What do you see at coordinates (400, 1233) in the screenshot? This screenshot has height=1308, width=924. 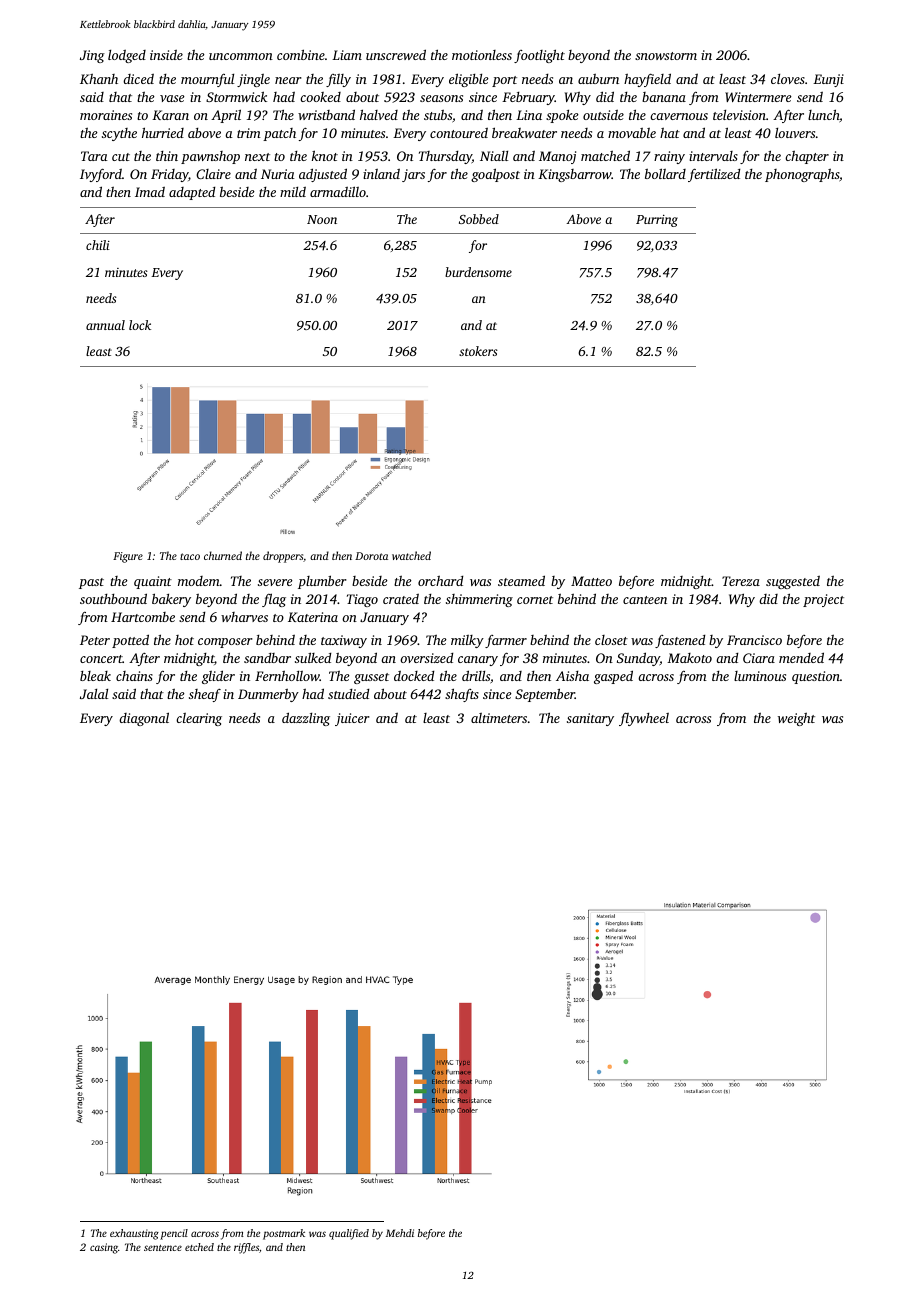 I see `Mehdi` at bounding box center [400, 1233].
